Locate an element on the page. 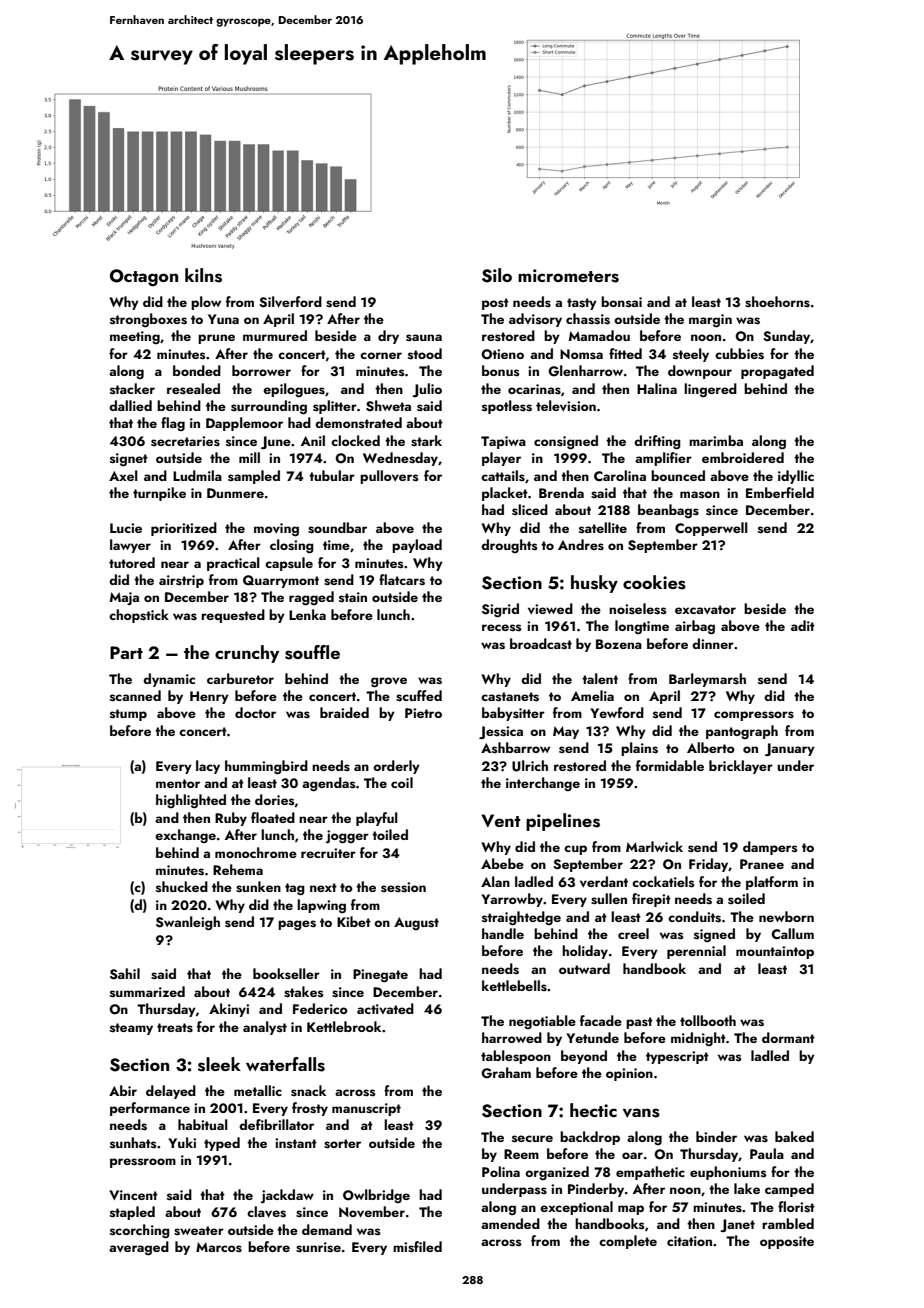 The height and width of the image is (1308, 924). cup is located at coordinates (575, 850).
